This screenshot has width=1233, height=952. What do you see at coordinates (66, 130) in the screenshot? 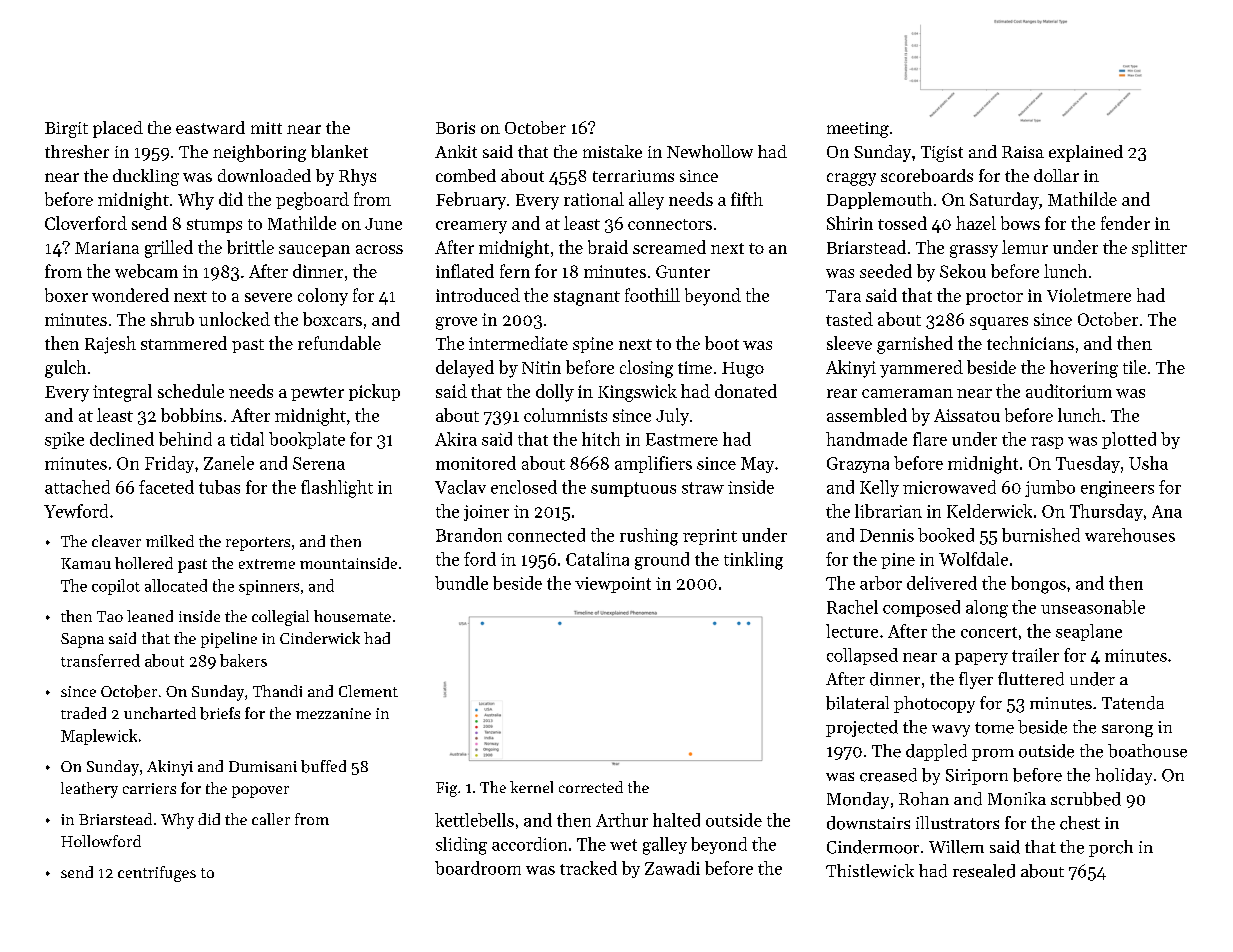
I see `Birgit` at bounding box center [66, 130].
